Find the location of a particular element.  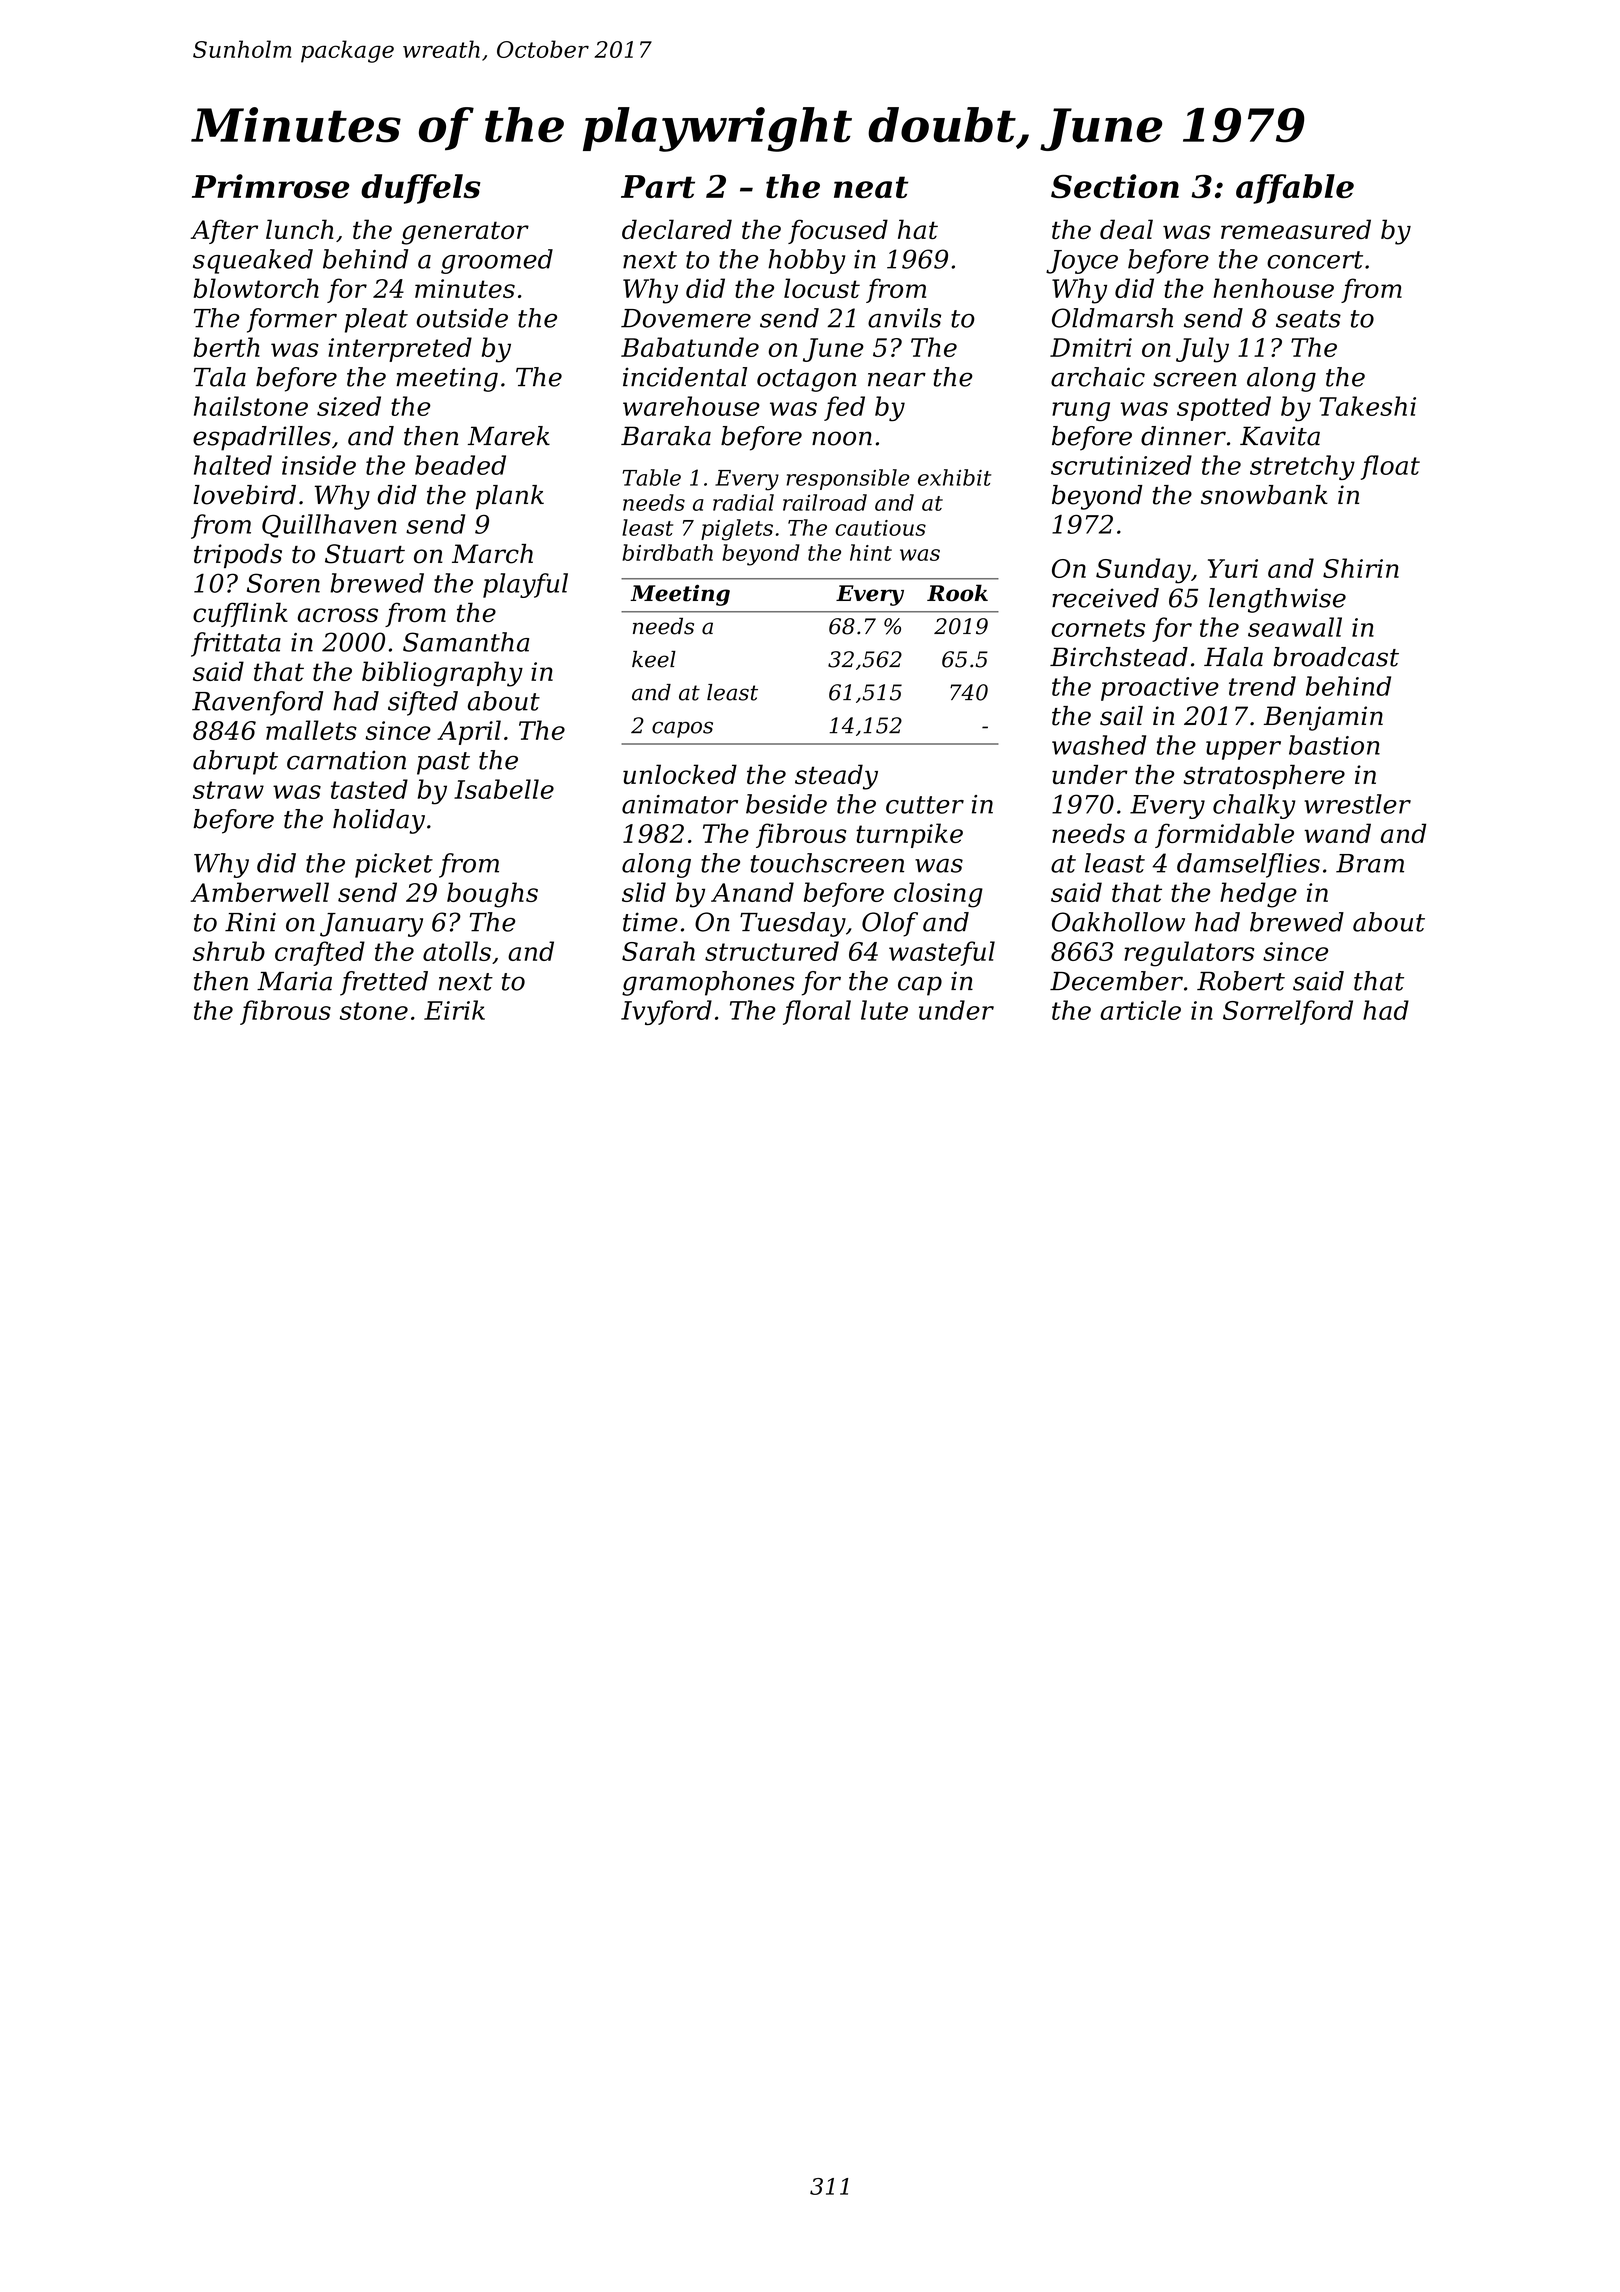

birdbath is located at coordinates (667, 552).
